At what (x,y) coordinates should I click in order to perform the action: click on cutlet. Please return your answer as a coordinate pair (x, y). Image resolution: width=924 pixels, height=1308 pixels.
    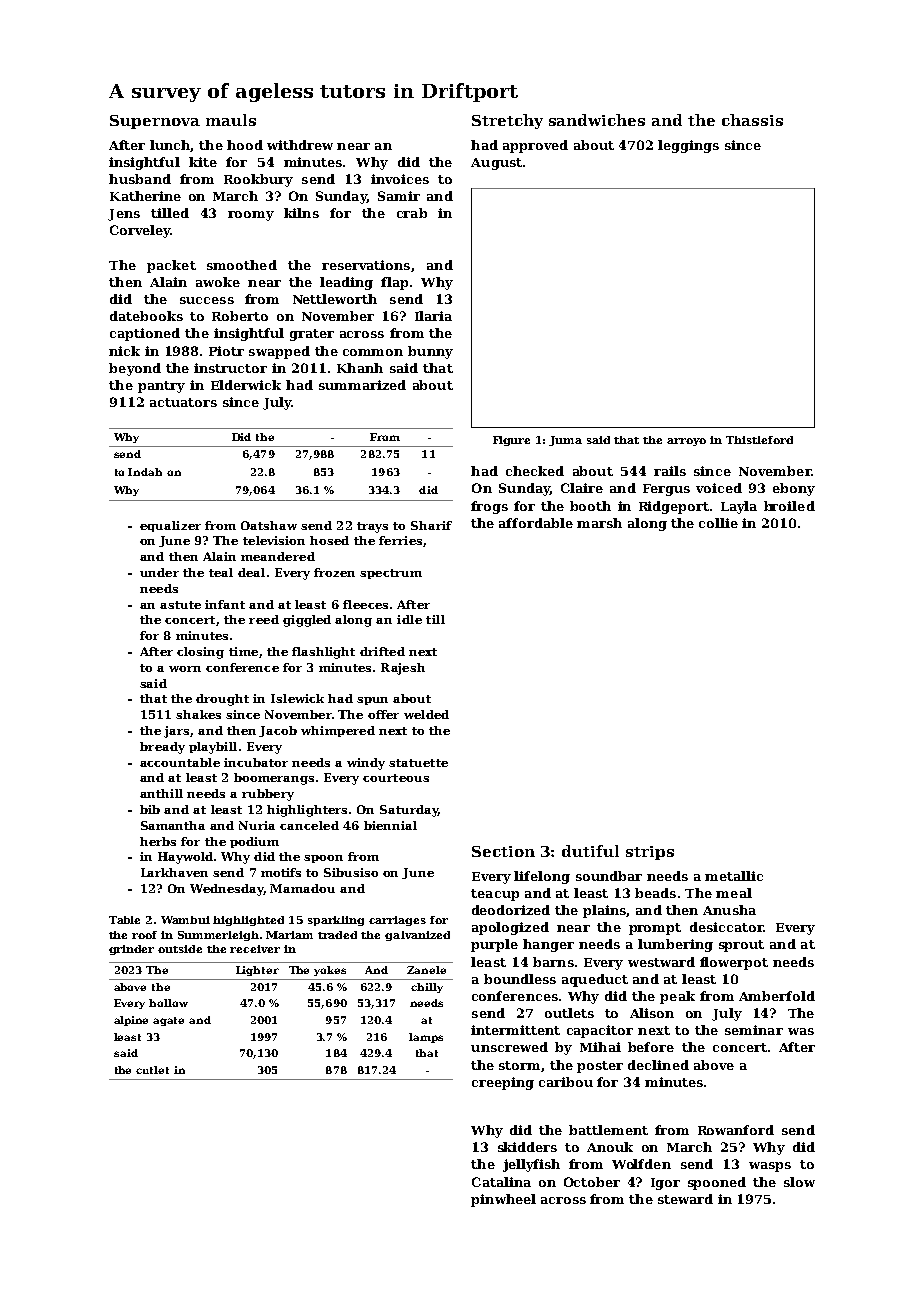
    Looking at the image, I should click on (152, 1070).
